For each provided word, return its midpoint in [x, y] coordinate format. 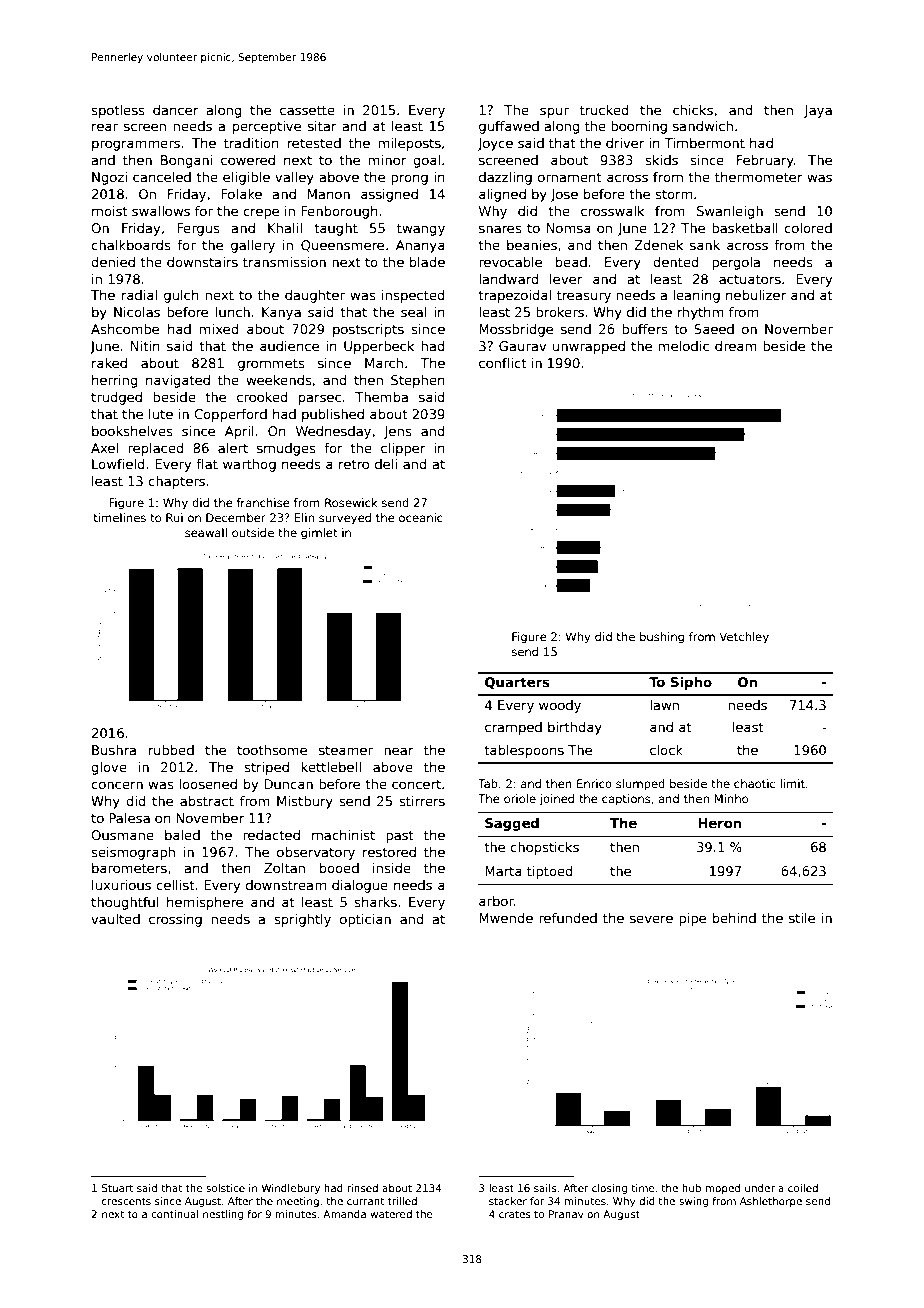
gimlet [319, 534]
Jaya [818, 111]
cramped [513, 728]
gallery [253, 246]
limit [792, 783]
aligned [502, 195]
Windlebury [291, 1189]
